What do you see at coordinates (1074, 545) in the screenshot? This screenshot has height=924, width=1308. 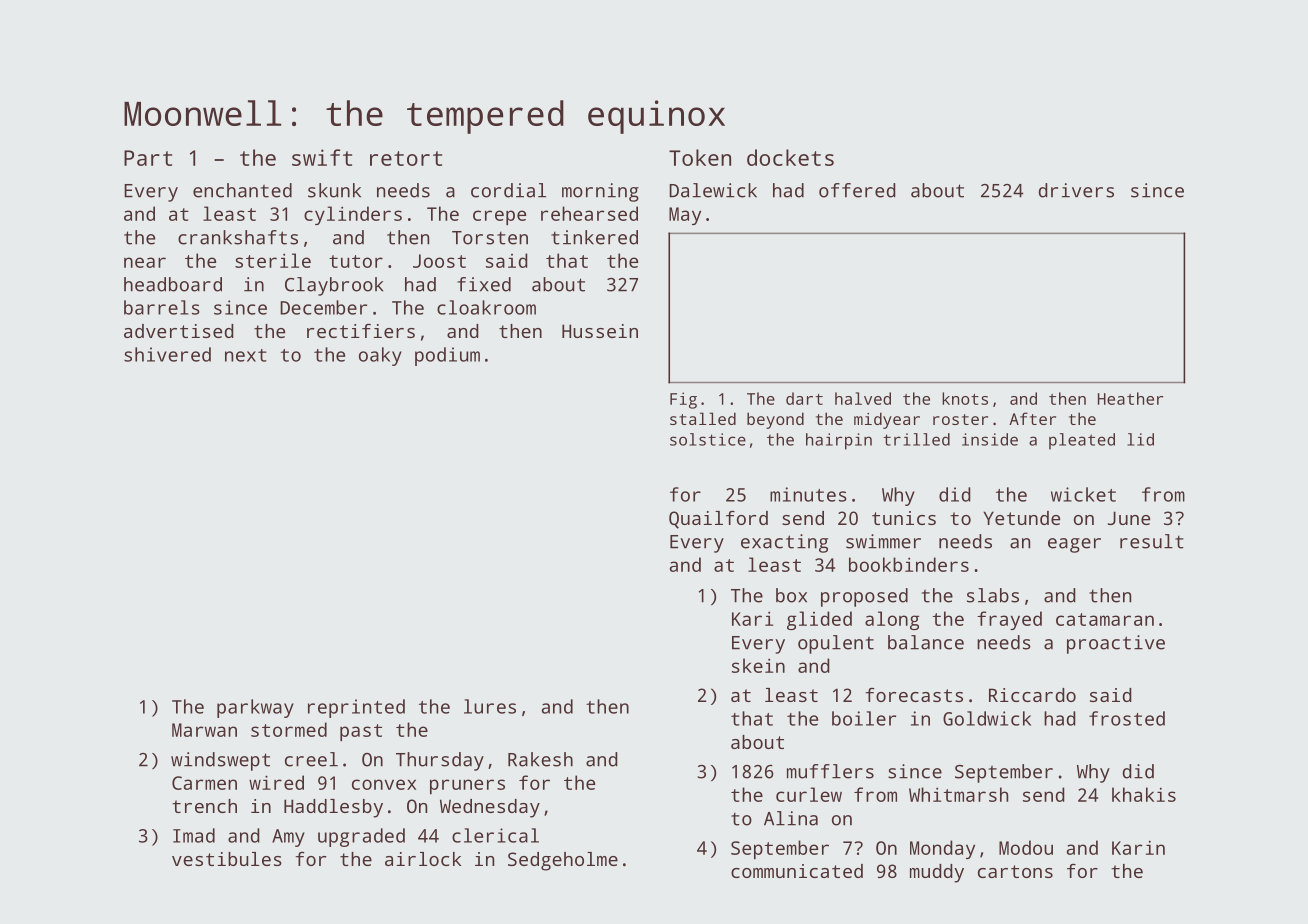 I see `eager` at bounding box center [1074, 545].
